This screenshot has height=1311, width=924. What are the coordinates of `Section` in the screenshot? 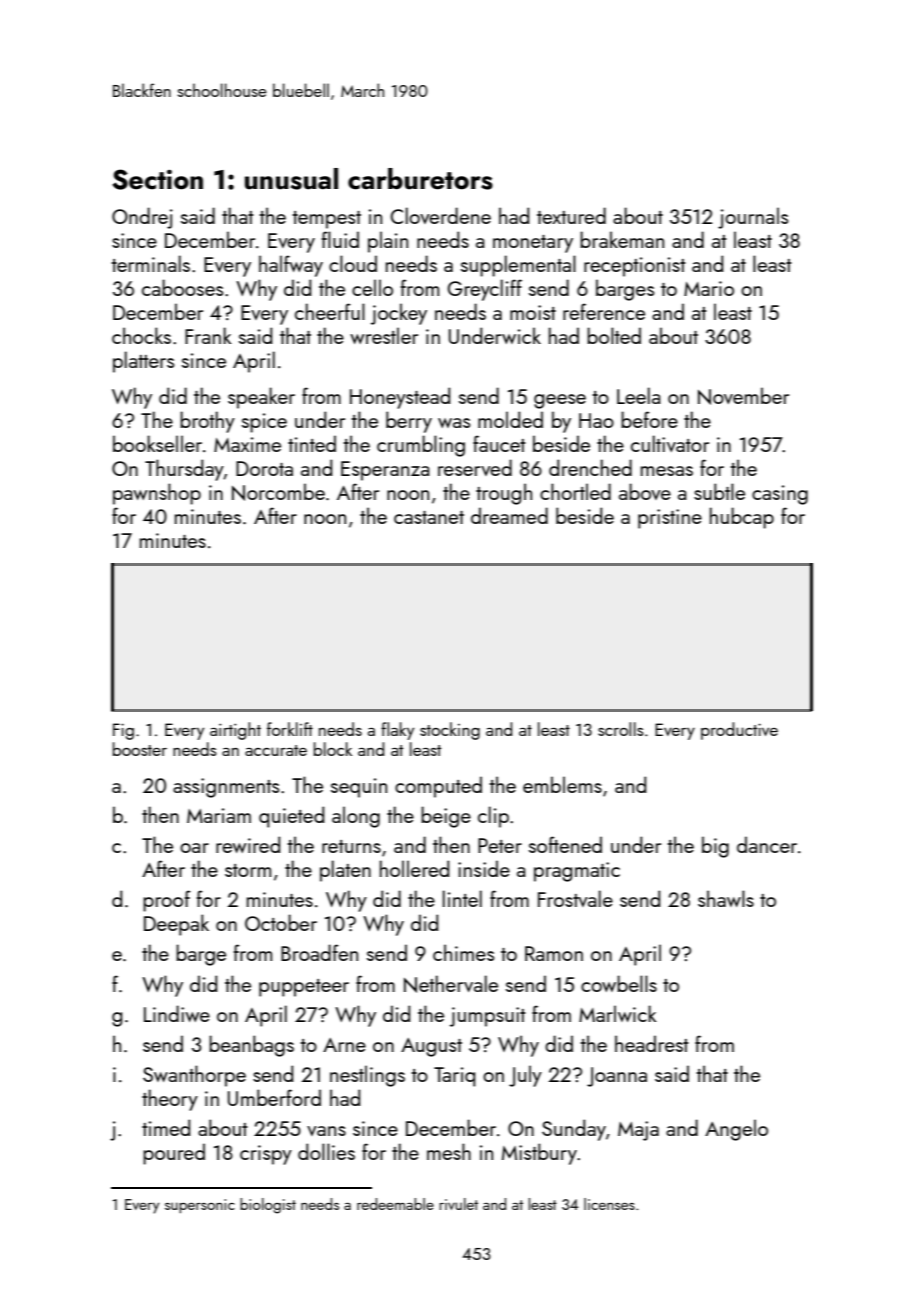 It's located at (157, 179).
